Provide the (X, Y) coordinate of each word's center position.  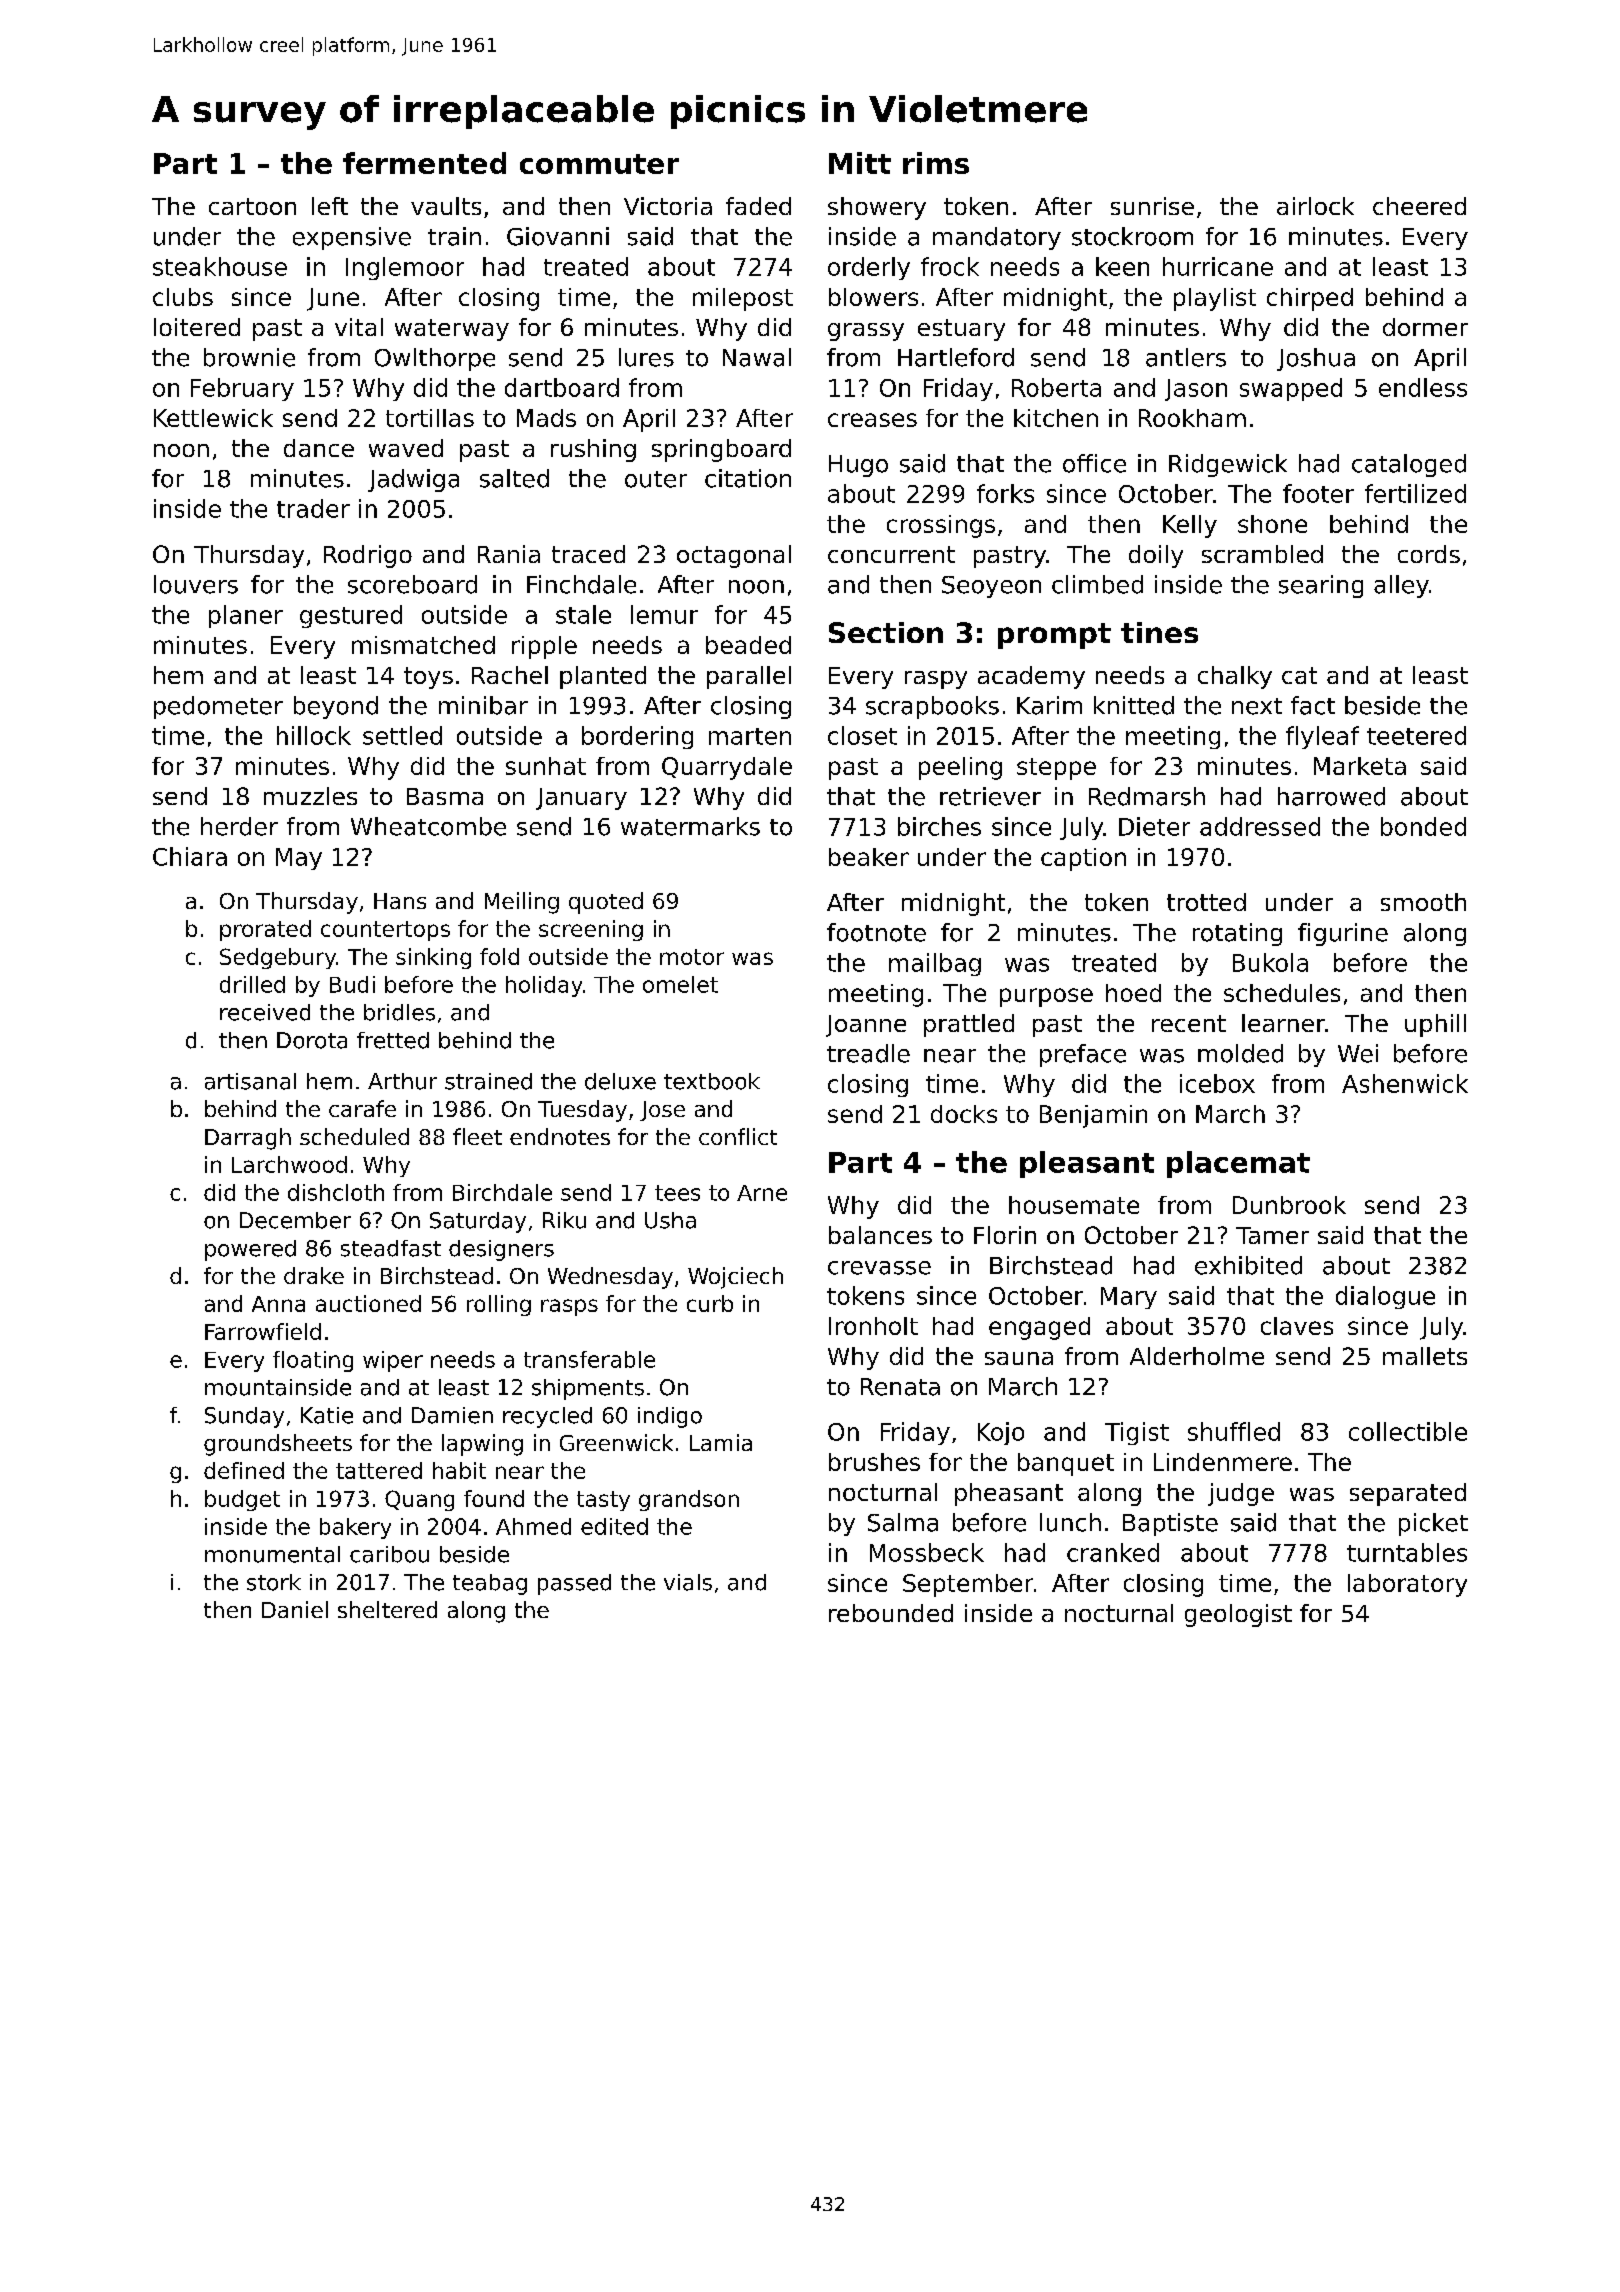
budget (242, 1500)
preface (1083, 1055)
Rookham (1192, 418)
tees (677, 1193)
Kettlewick (213, 418)
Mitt (860, 163)
